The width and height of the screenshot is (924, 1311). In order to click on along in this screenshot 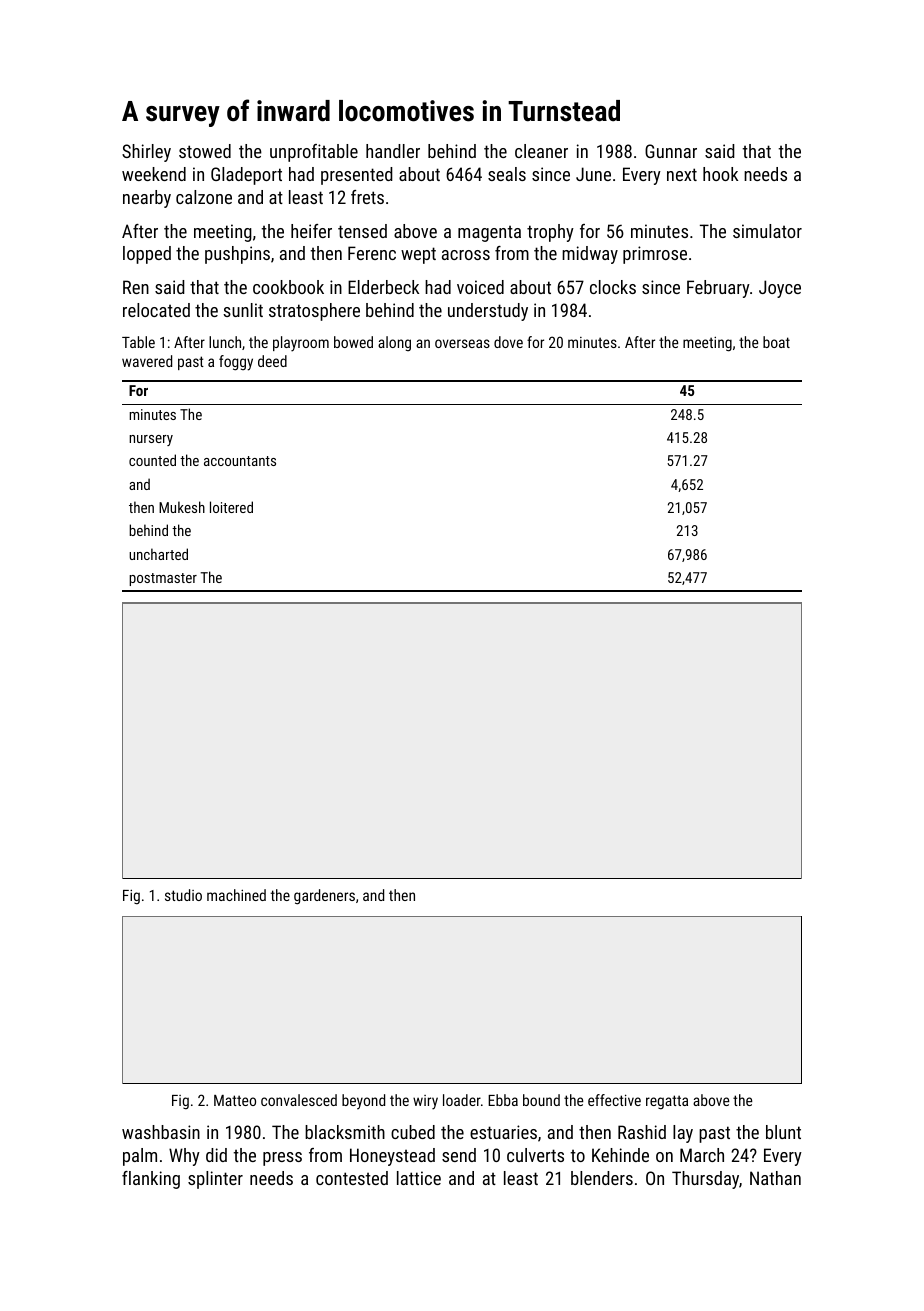, I will do `click(394, 343)`.
